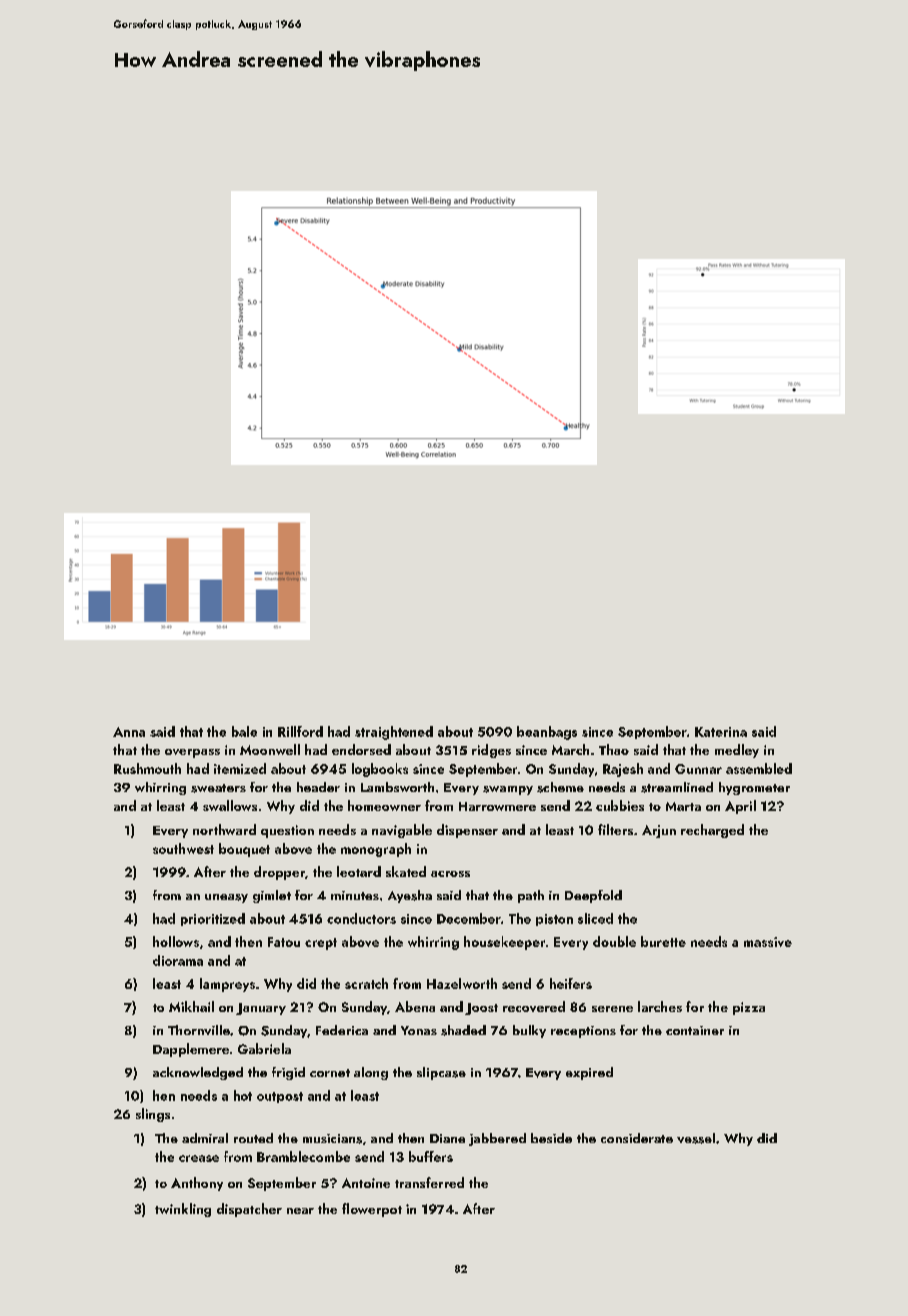 This screenshot has width=908, height=1316. Describe the element at coordinates (183, 1210) in the screenshot. I see `twinkling` at that location.
